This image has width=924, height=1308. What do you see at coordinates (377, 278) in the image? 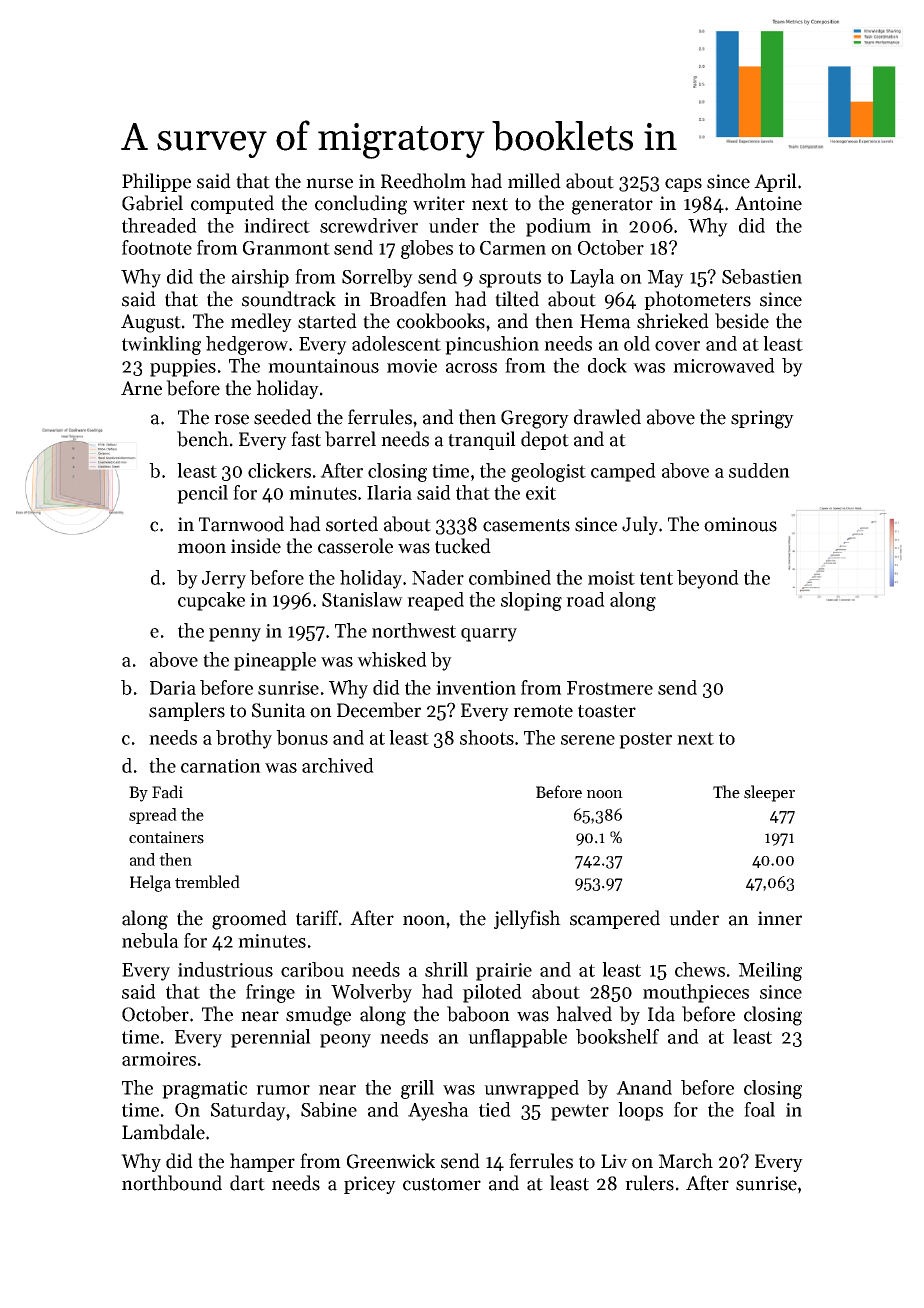
I see `Sorrelby` at bounding box center [377, 278].
